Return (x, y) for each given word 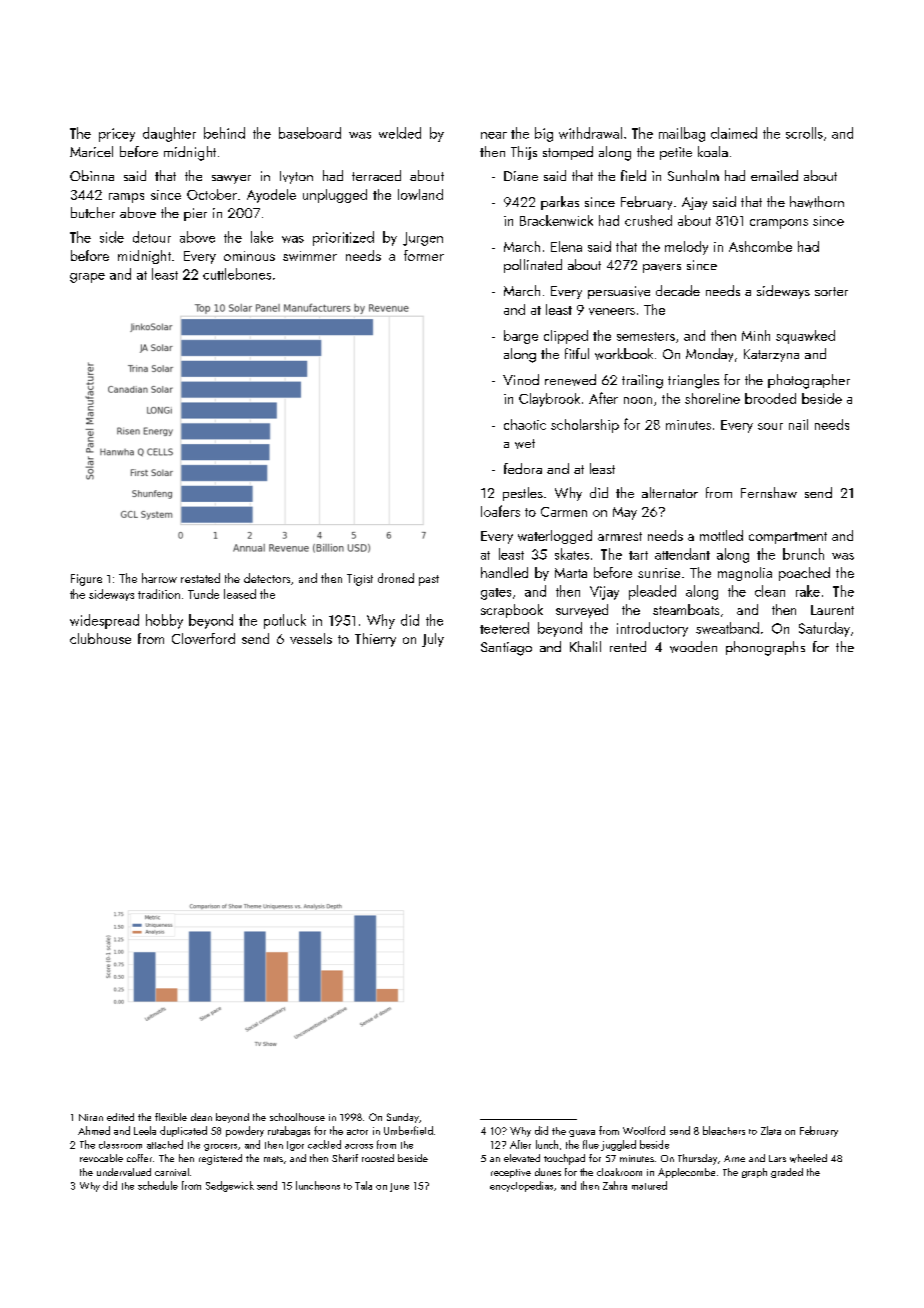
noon (638, 400)
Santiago (506, 649)
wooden (693, 647)
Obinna (92, 175)
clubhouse (100, 638)
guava (582, 1133)
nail (798, 424)
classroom (120, 1145)
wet (525, 444)
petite (676, 153)
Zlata (771, 1130)
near (494, 135)
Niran (91, 1117)
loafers (500, 511)
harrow (159, 578)
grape (87, 278)
